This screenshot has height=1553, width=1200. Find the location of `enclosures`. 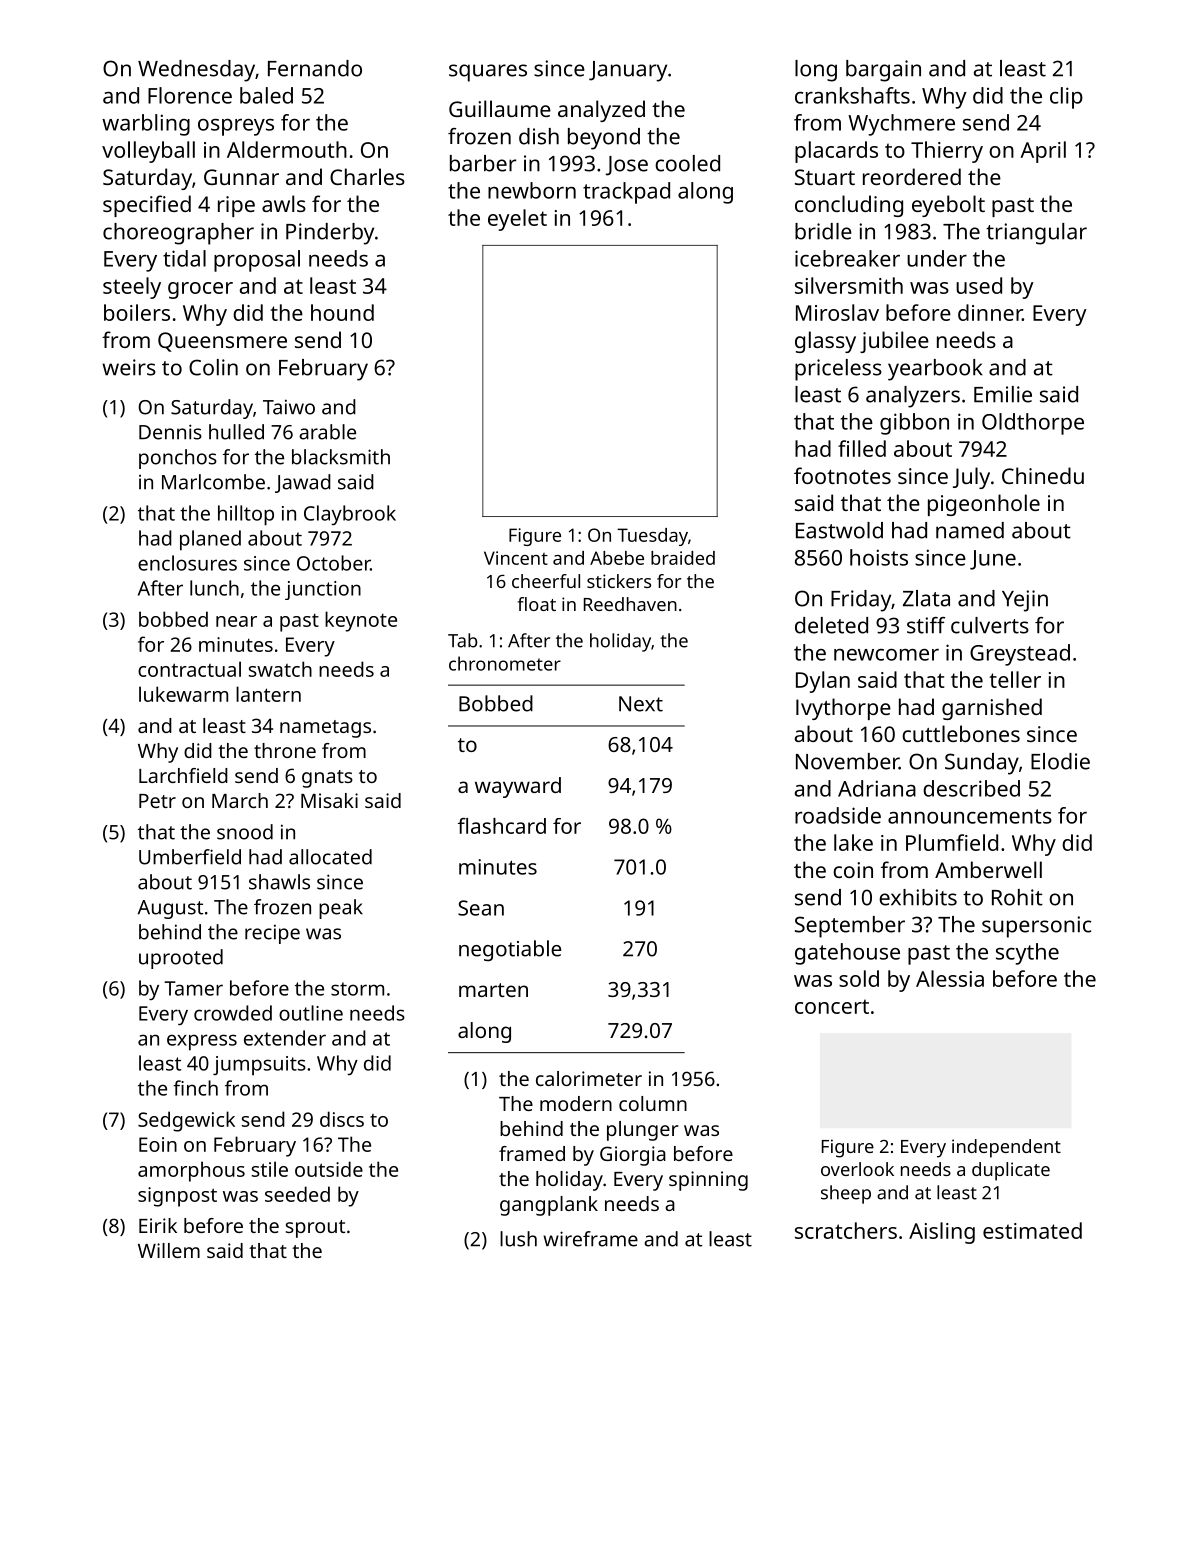

enclosures is located at coordinates (187, 563).
